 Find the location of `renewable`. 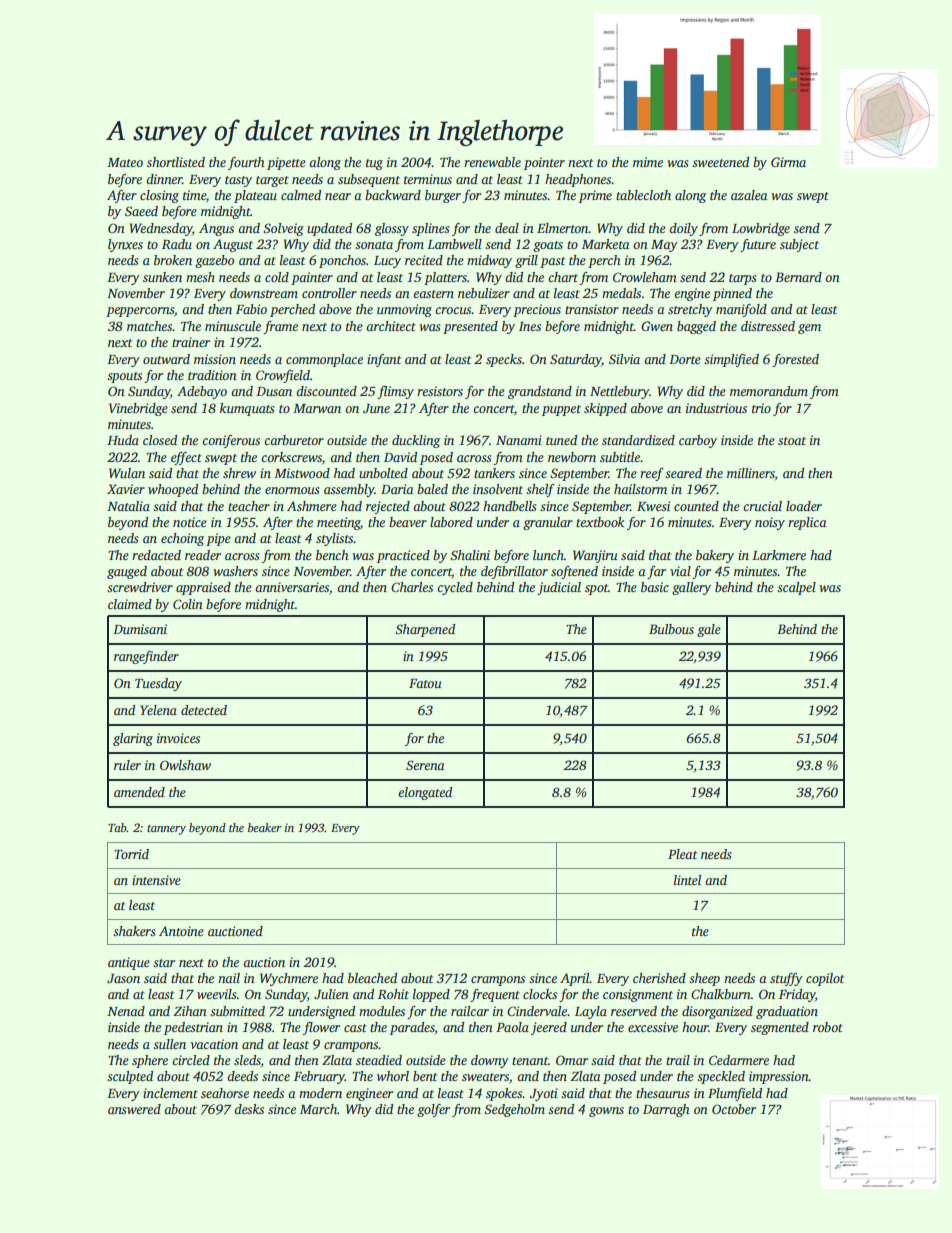

renewable is located at coordinates (492, 162).
